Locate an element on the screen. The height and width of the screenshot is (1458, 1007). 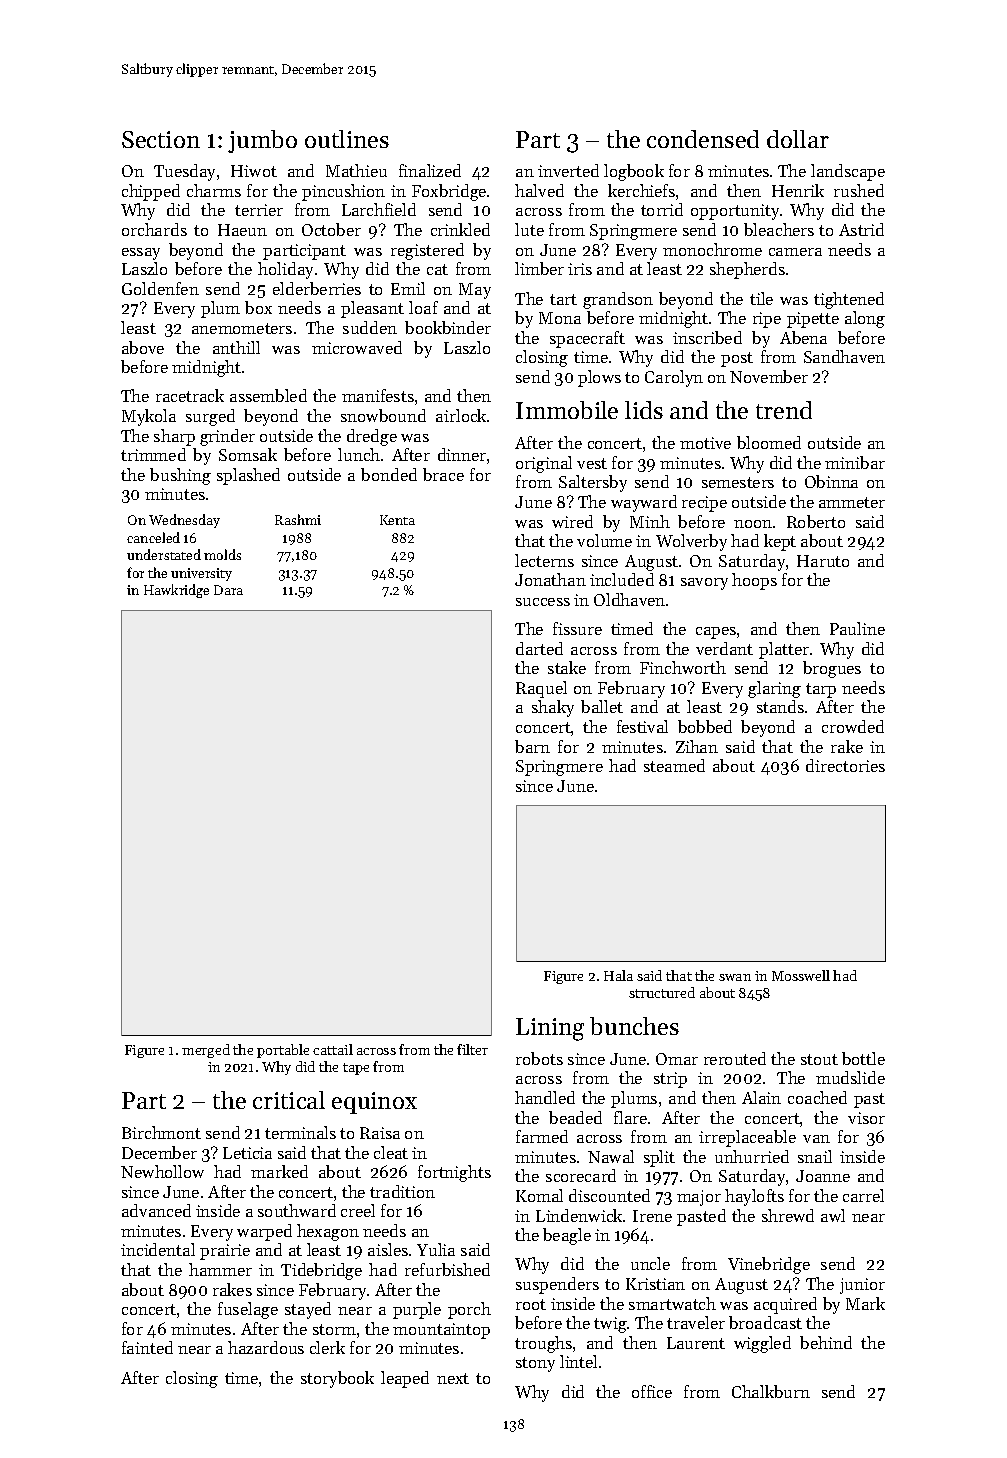
Section is located at coordinates (161, 139).
